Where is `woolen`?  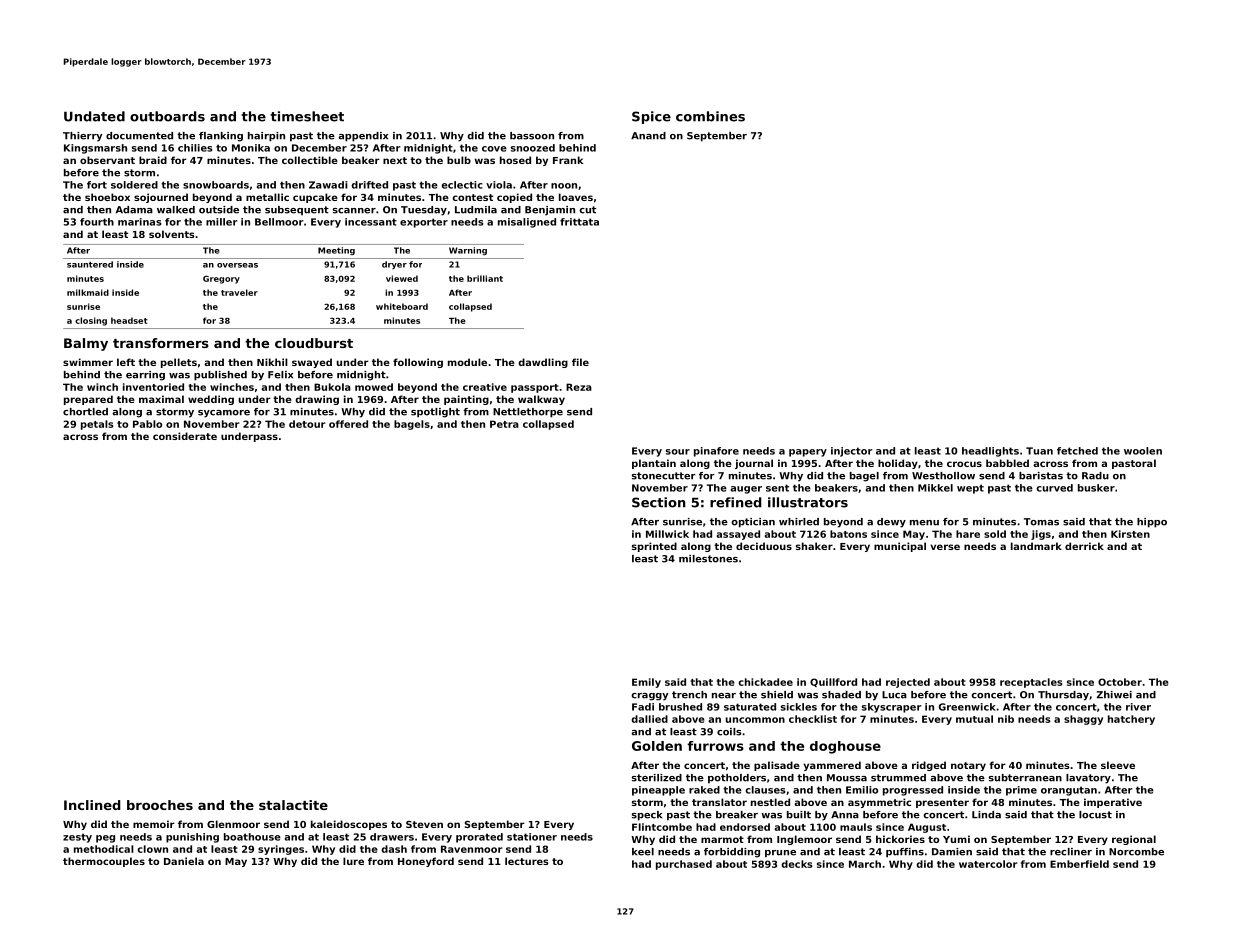
woolen is located at coordinates (1143, 451).
